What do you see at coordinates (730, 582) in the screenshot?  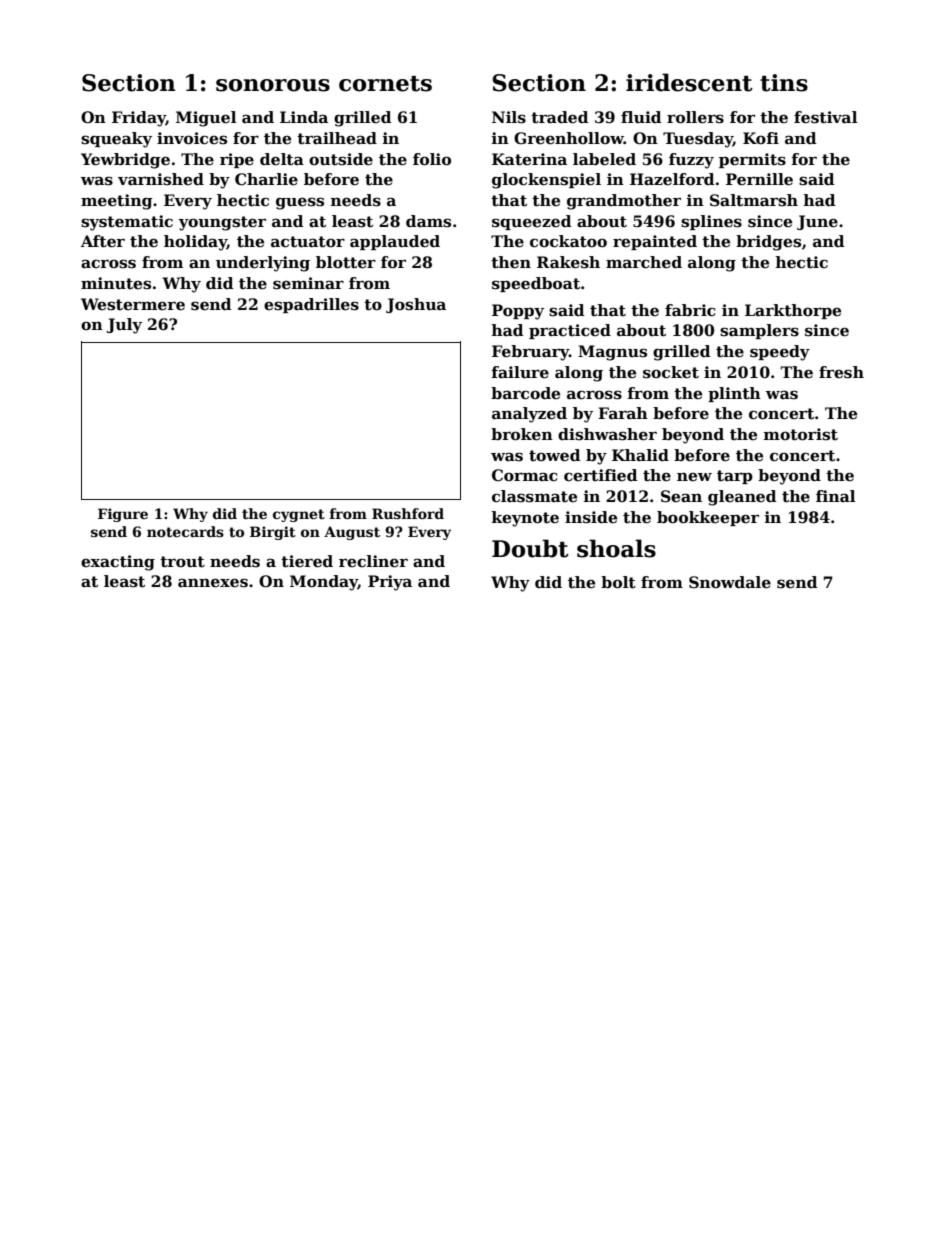 I see `Snowdale` at bounding box center [730, 582].
